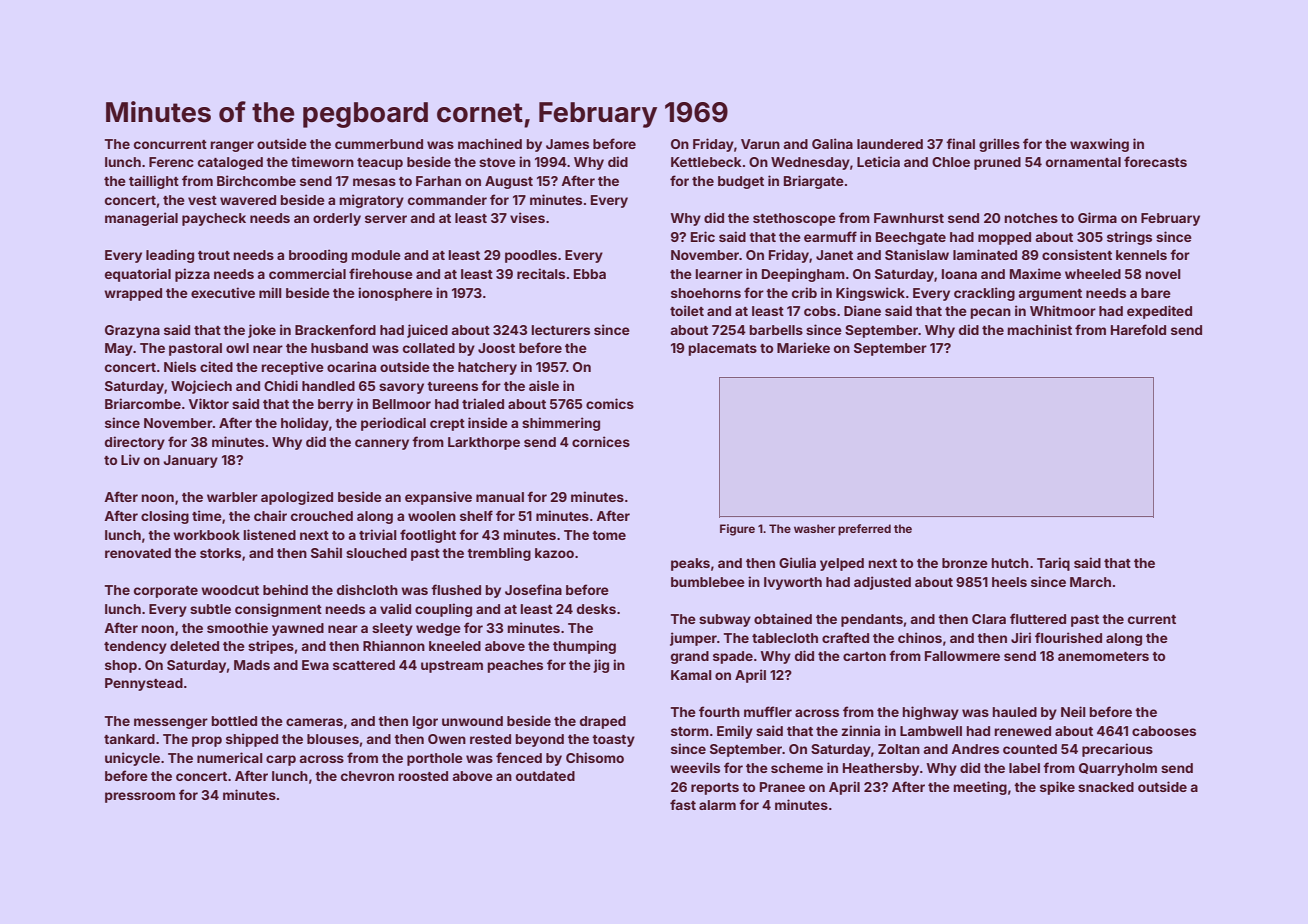 The height and width of the screenshot is (924, 1308). Describe the element at coordinates (140, 797) in the screenshot. I see `pressroom` at that location.
